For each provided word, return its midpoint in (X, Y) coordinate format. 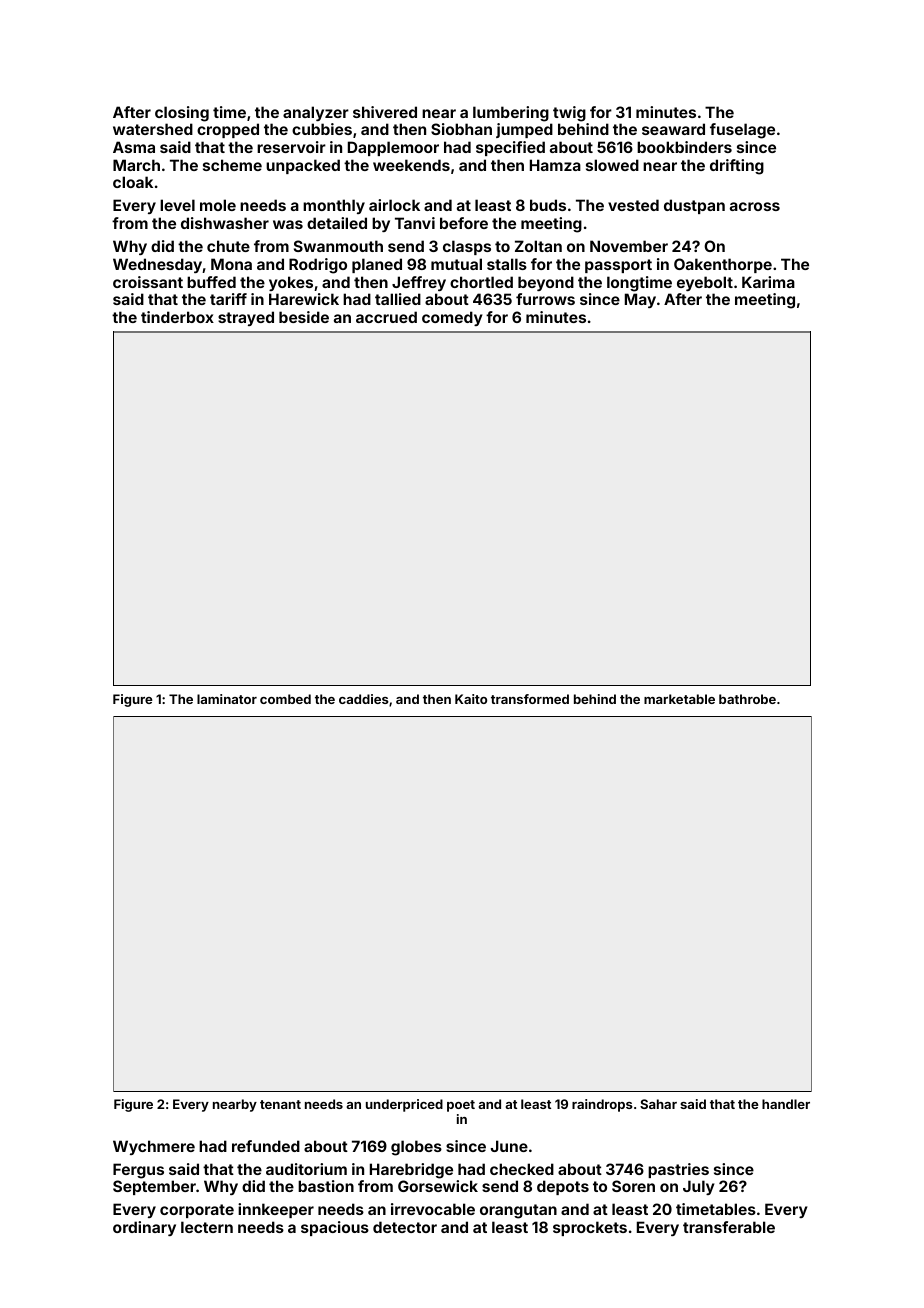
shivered (385, 112)
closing (182, 114)
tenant (280, 1104)
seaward (673, 129)
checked (522, 1169)
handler (786, 1104)
